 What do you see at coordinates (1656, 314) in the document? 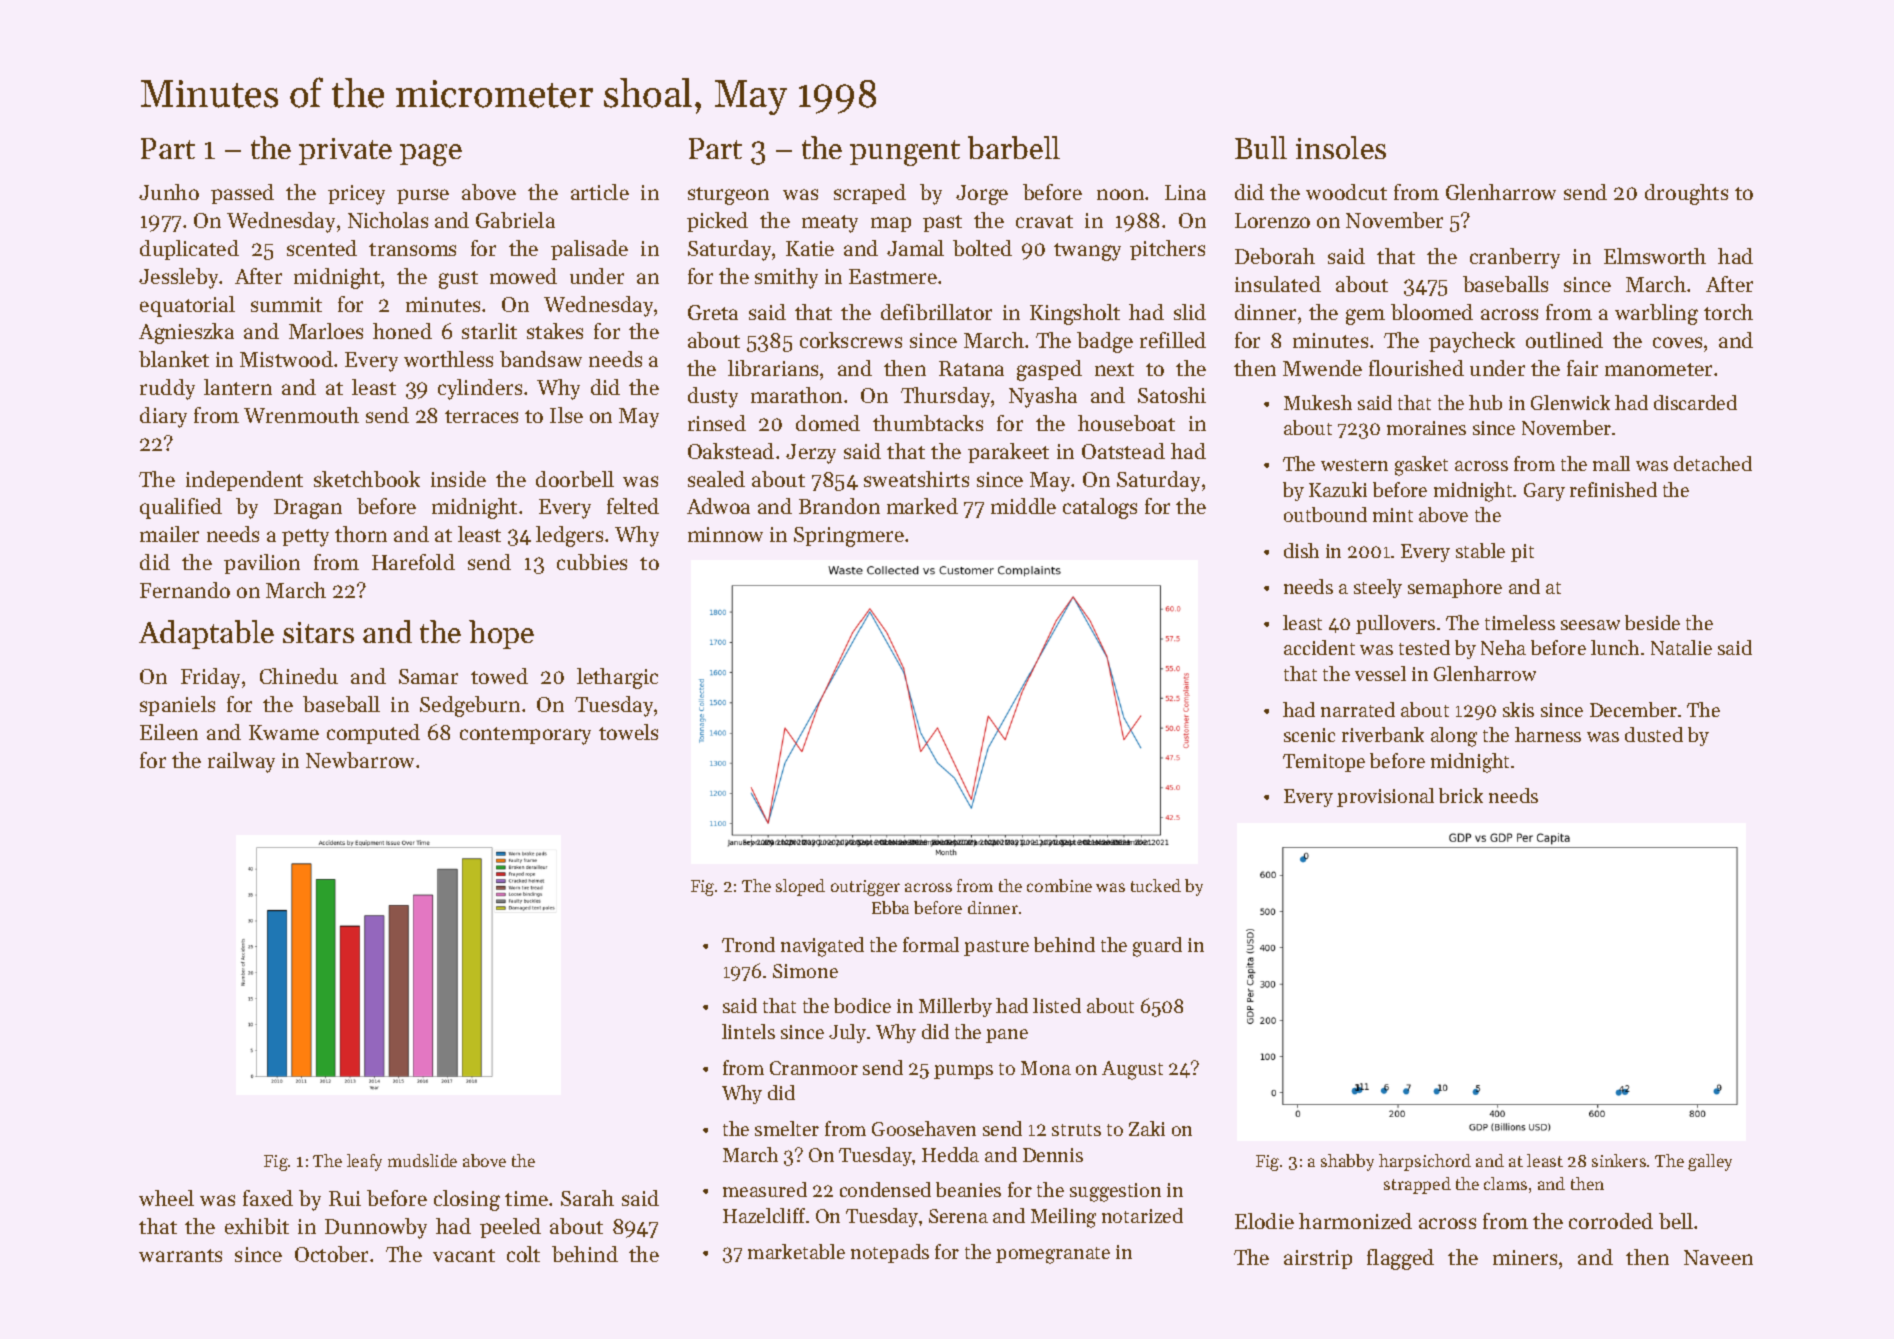
I see `warbling` at bounding box center [1656, 314].
